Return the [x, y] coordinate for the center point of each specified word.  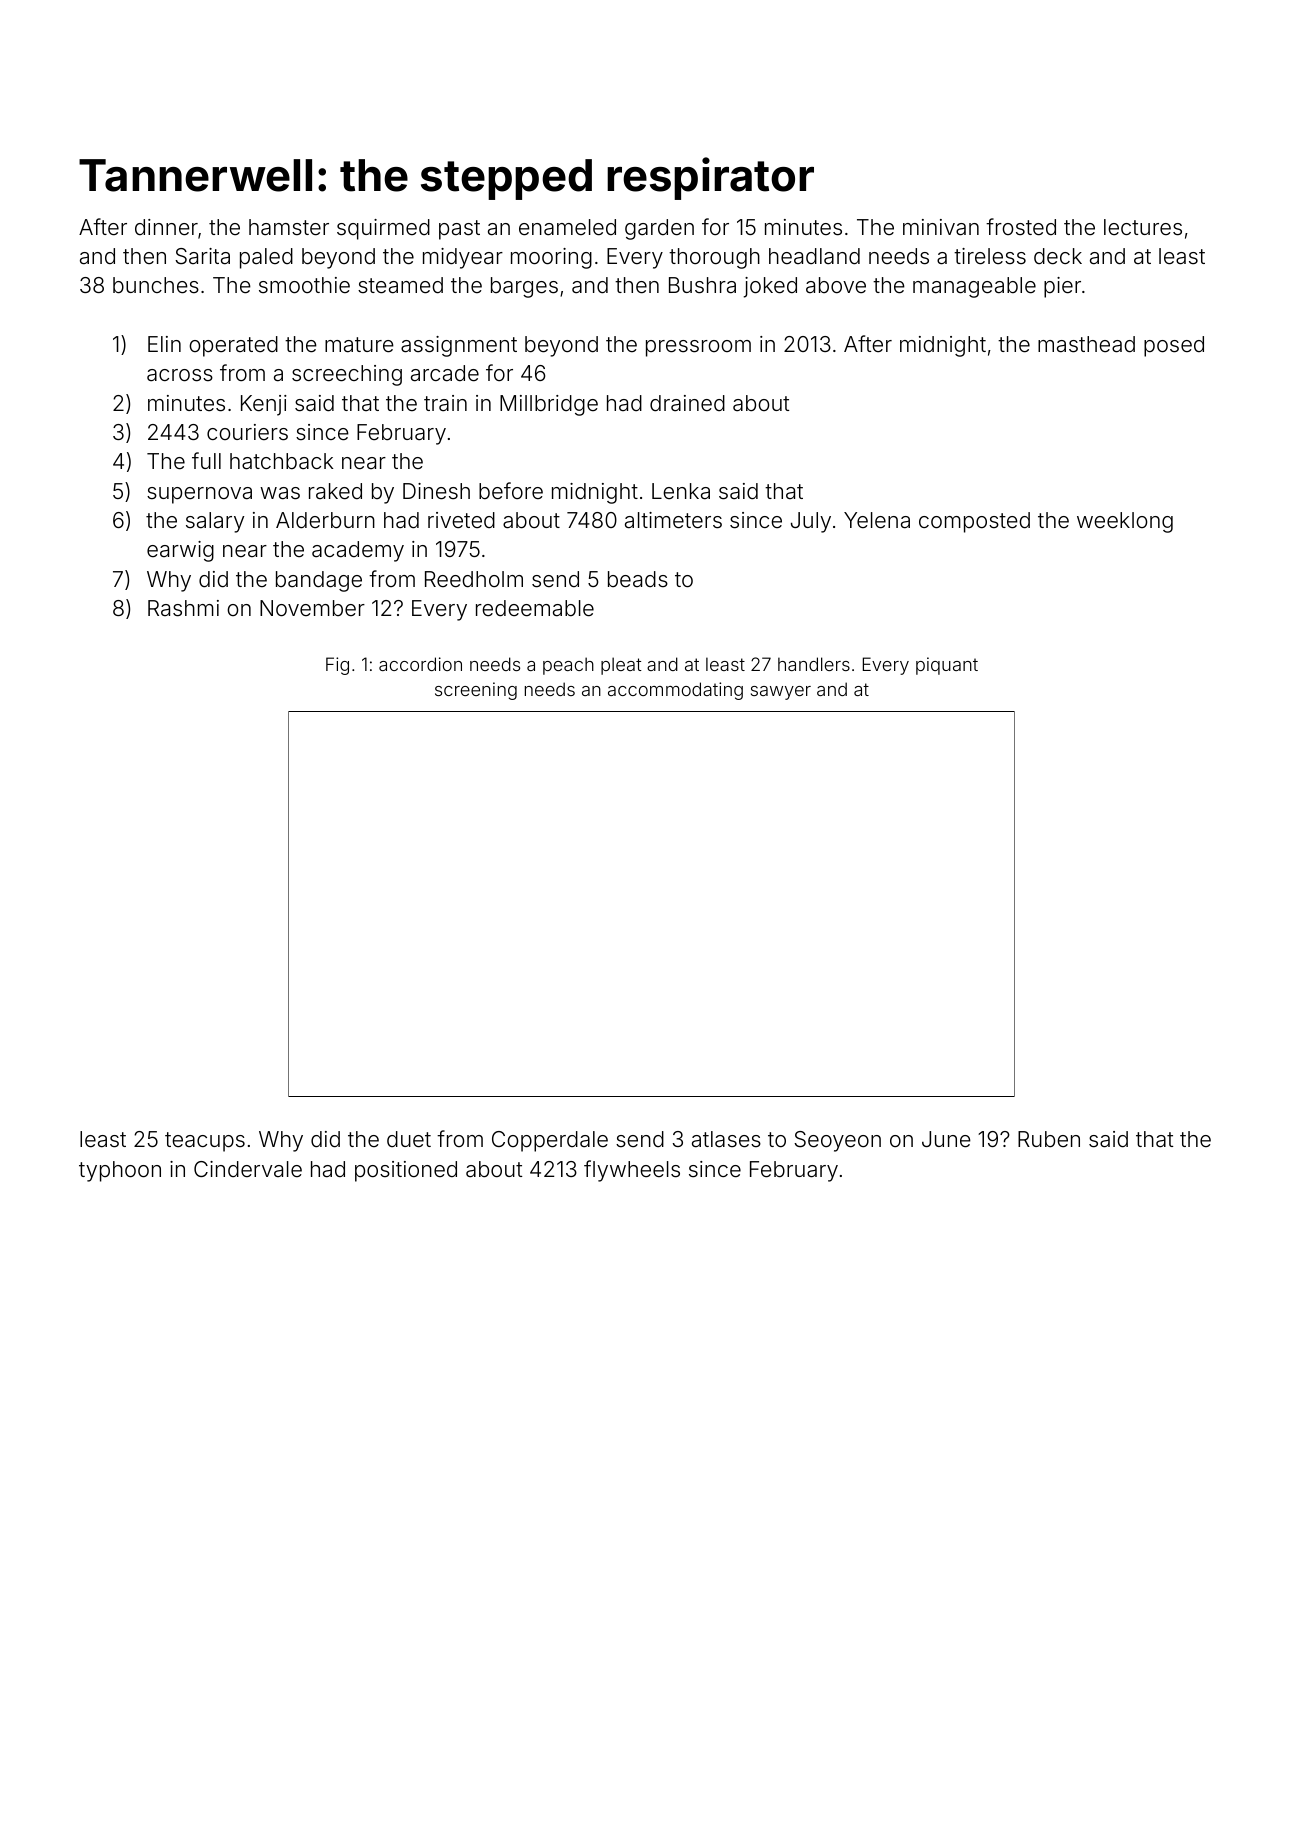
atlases [726, 1139]
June [946, 1139]
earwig [180, 551]
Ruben [1049, 1139]
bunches [156, 285]
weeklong [1125, 522]
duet [409, 1139]
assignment [459, 346]
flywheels [632, 1171]
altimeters [673, 520]
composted [974, 522]
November [312, 608]
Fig [337, 666]
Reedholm [474, 579]
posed [1174, 346]
